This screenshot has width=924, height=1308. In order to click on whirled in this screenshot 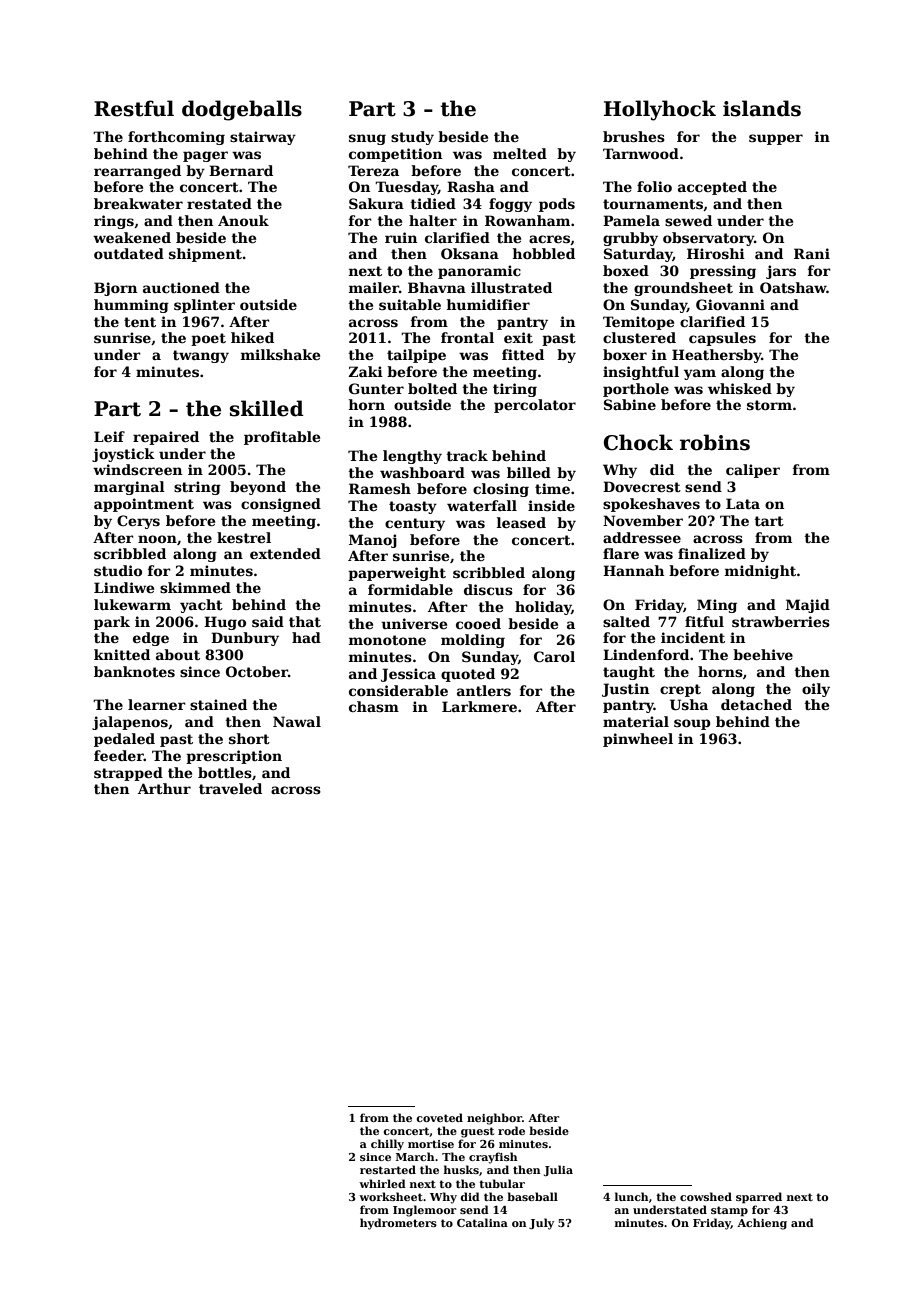, I will do `click(382, 1183)`.
